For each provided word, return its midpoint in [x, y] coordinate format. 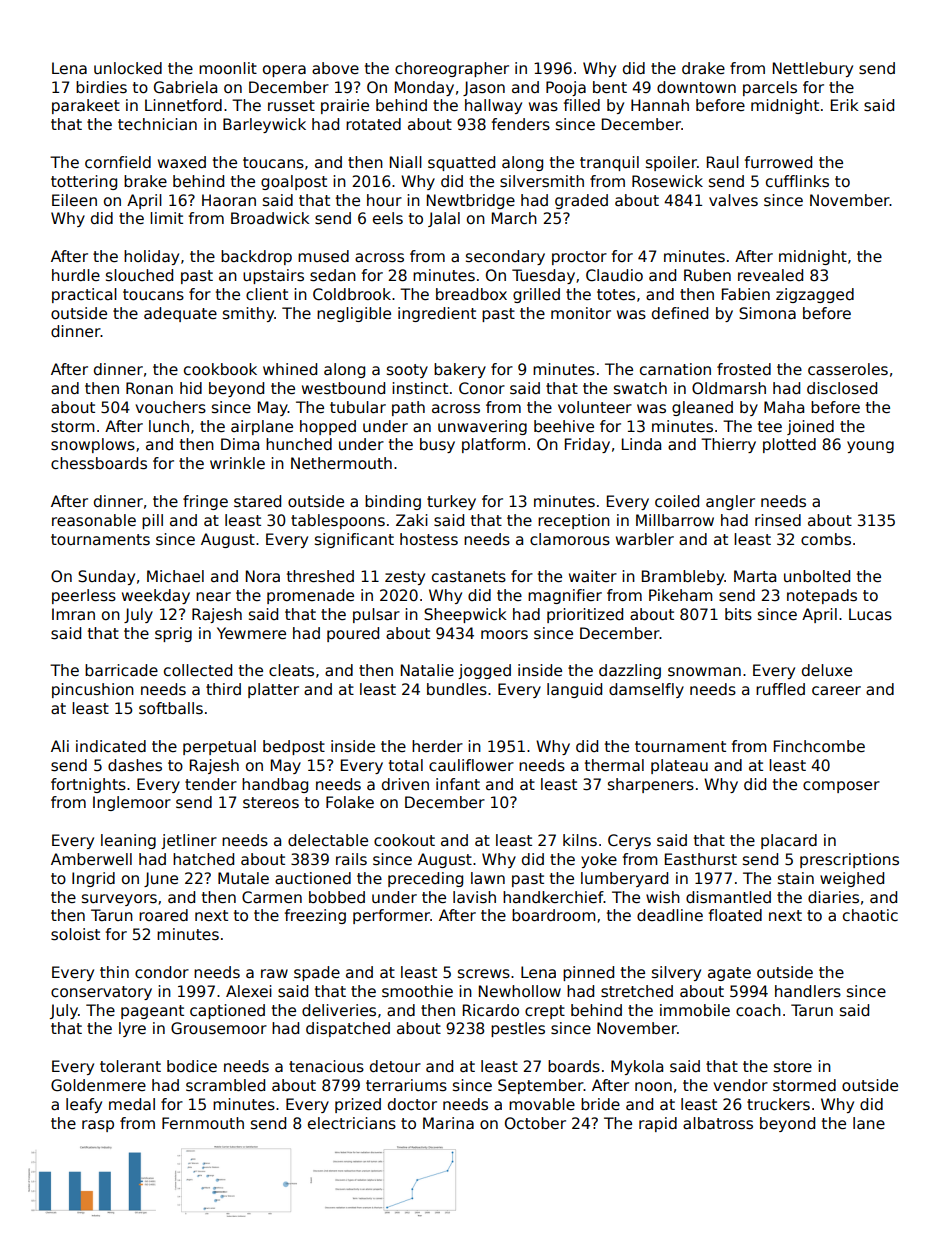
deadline [670, 915]
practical [84, 295]
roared [163, 915]
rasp [98, 1126]
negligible [354, 314]
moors [504, 634]
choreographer [452, 69]
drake [703, 68]
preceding [425, 879]
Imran [73, 614]
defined [680, 313]
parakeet [86, 106]
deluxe [827, 670]
